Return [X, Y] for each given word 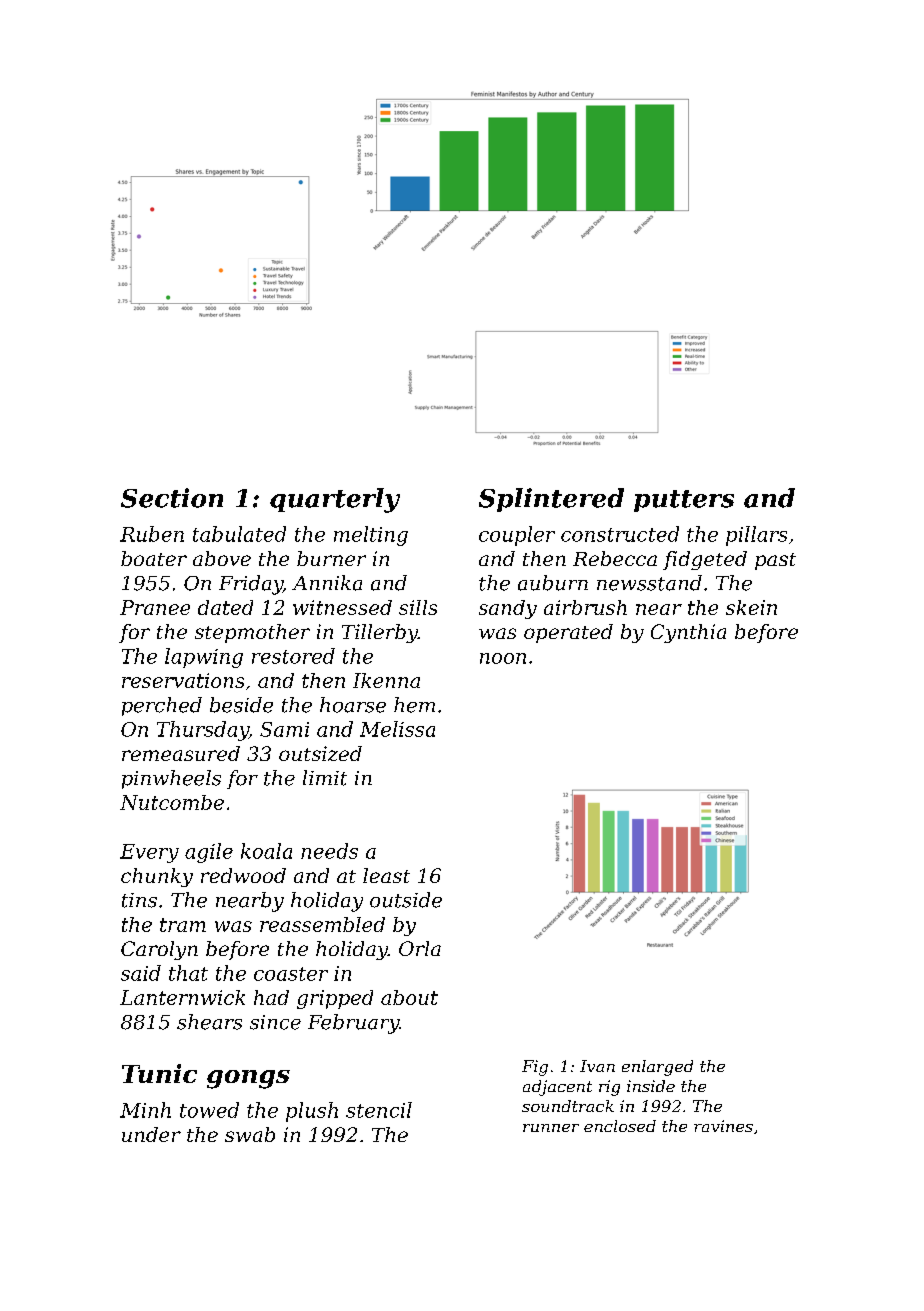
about [409, 997]
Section [172, 498]
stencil [379, 1110]
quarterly [335, 500]
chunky [157, 877]
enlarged [657, 1068]
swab [250, 1134]
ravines [723, 1126]
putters [684, 501]
